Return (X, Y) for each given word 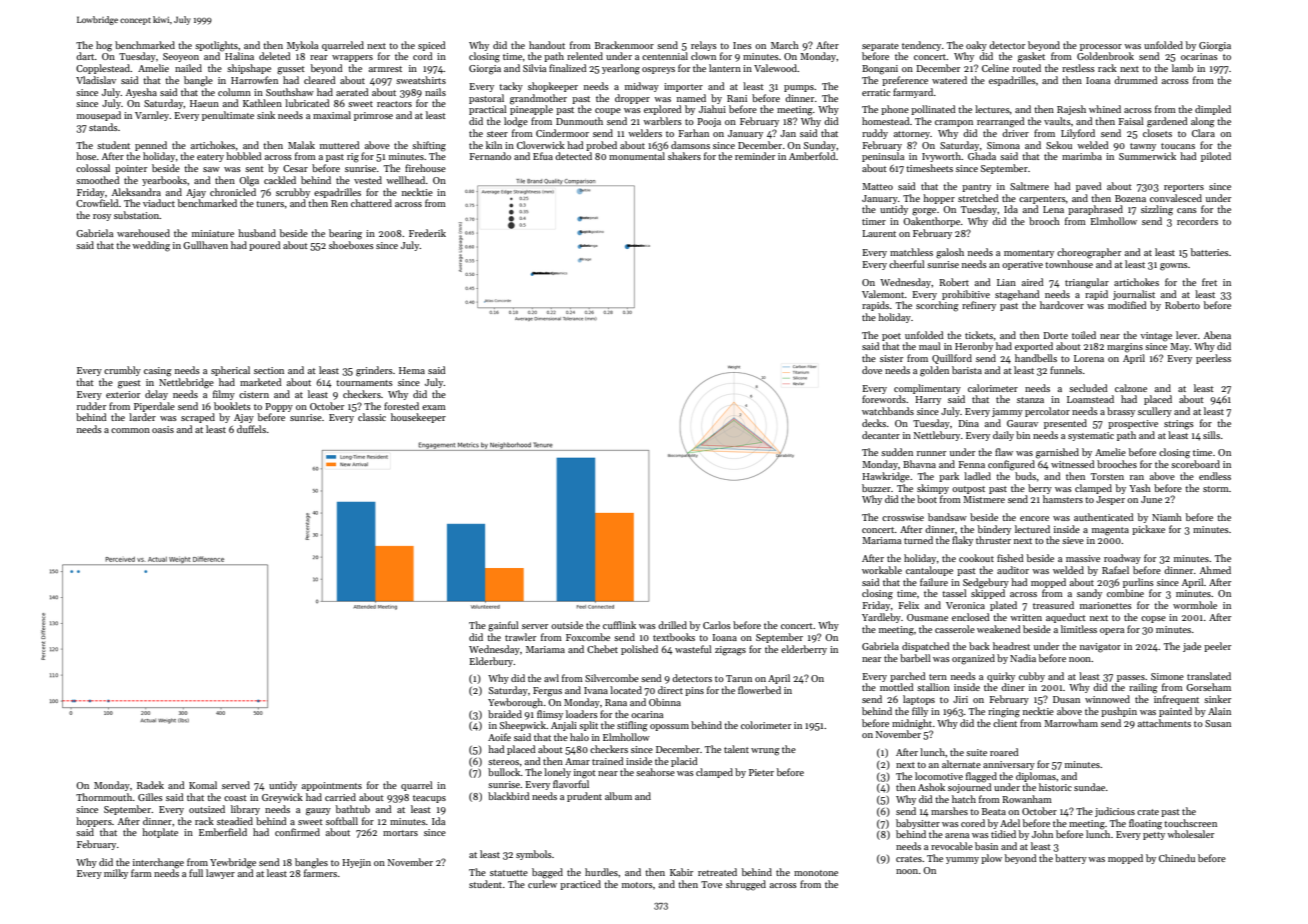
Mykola (302, 46)
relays (704, 46)
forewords (884, 399)
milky (116, 874)
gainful (503, 626)
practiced (580, 885)
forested (401, 406)
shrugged (746, 885)
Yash (1140, 488)
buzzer (876, 488)
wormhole (1195, 605)
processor (1101, 47)
